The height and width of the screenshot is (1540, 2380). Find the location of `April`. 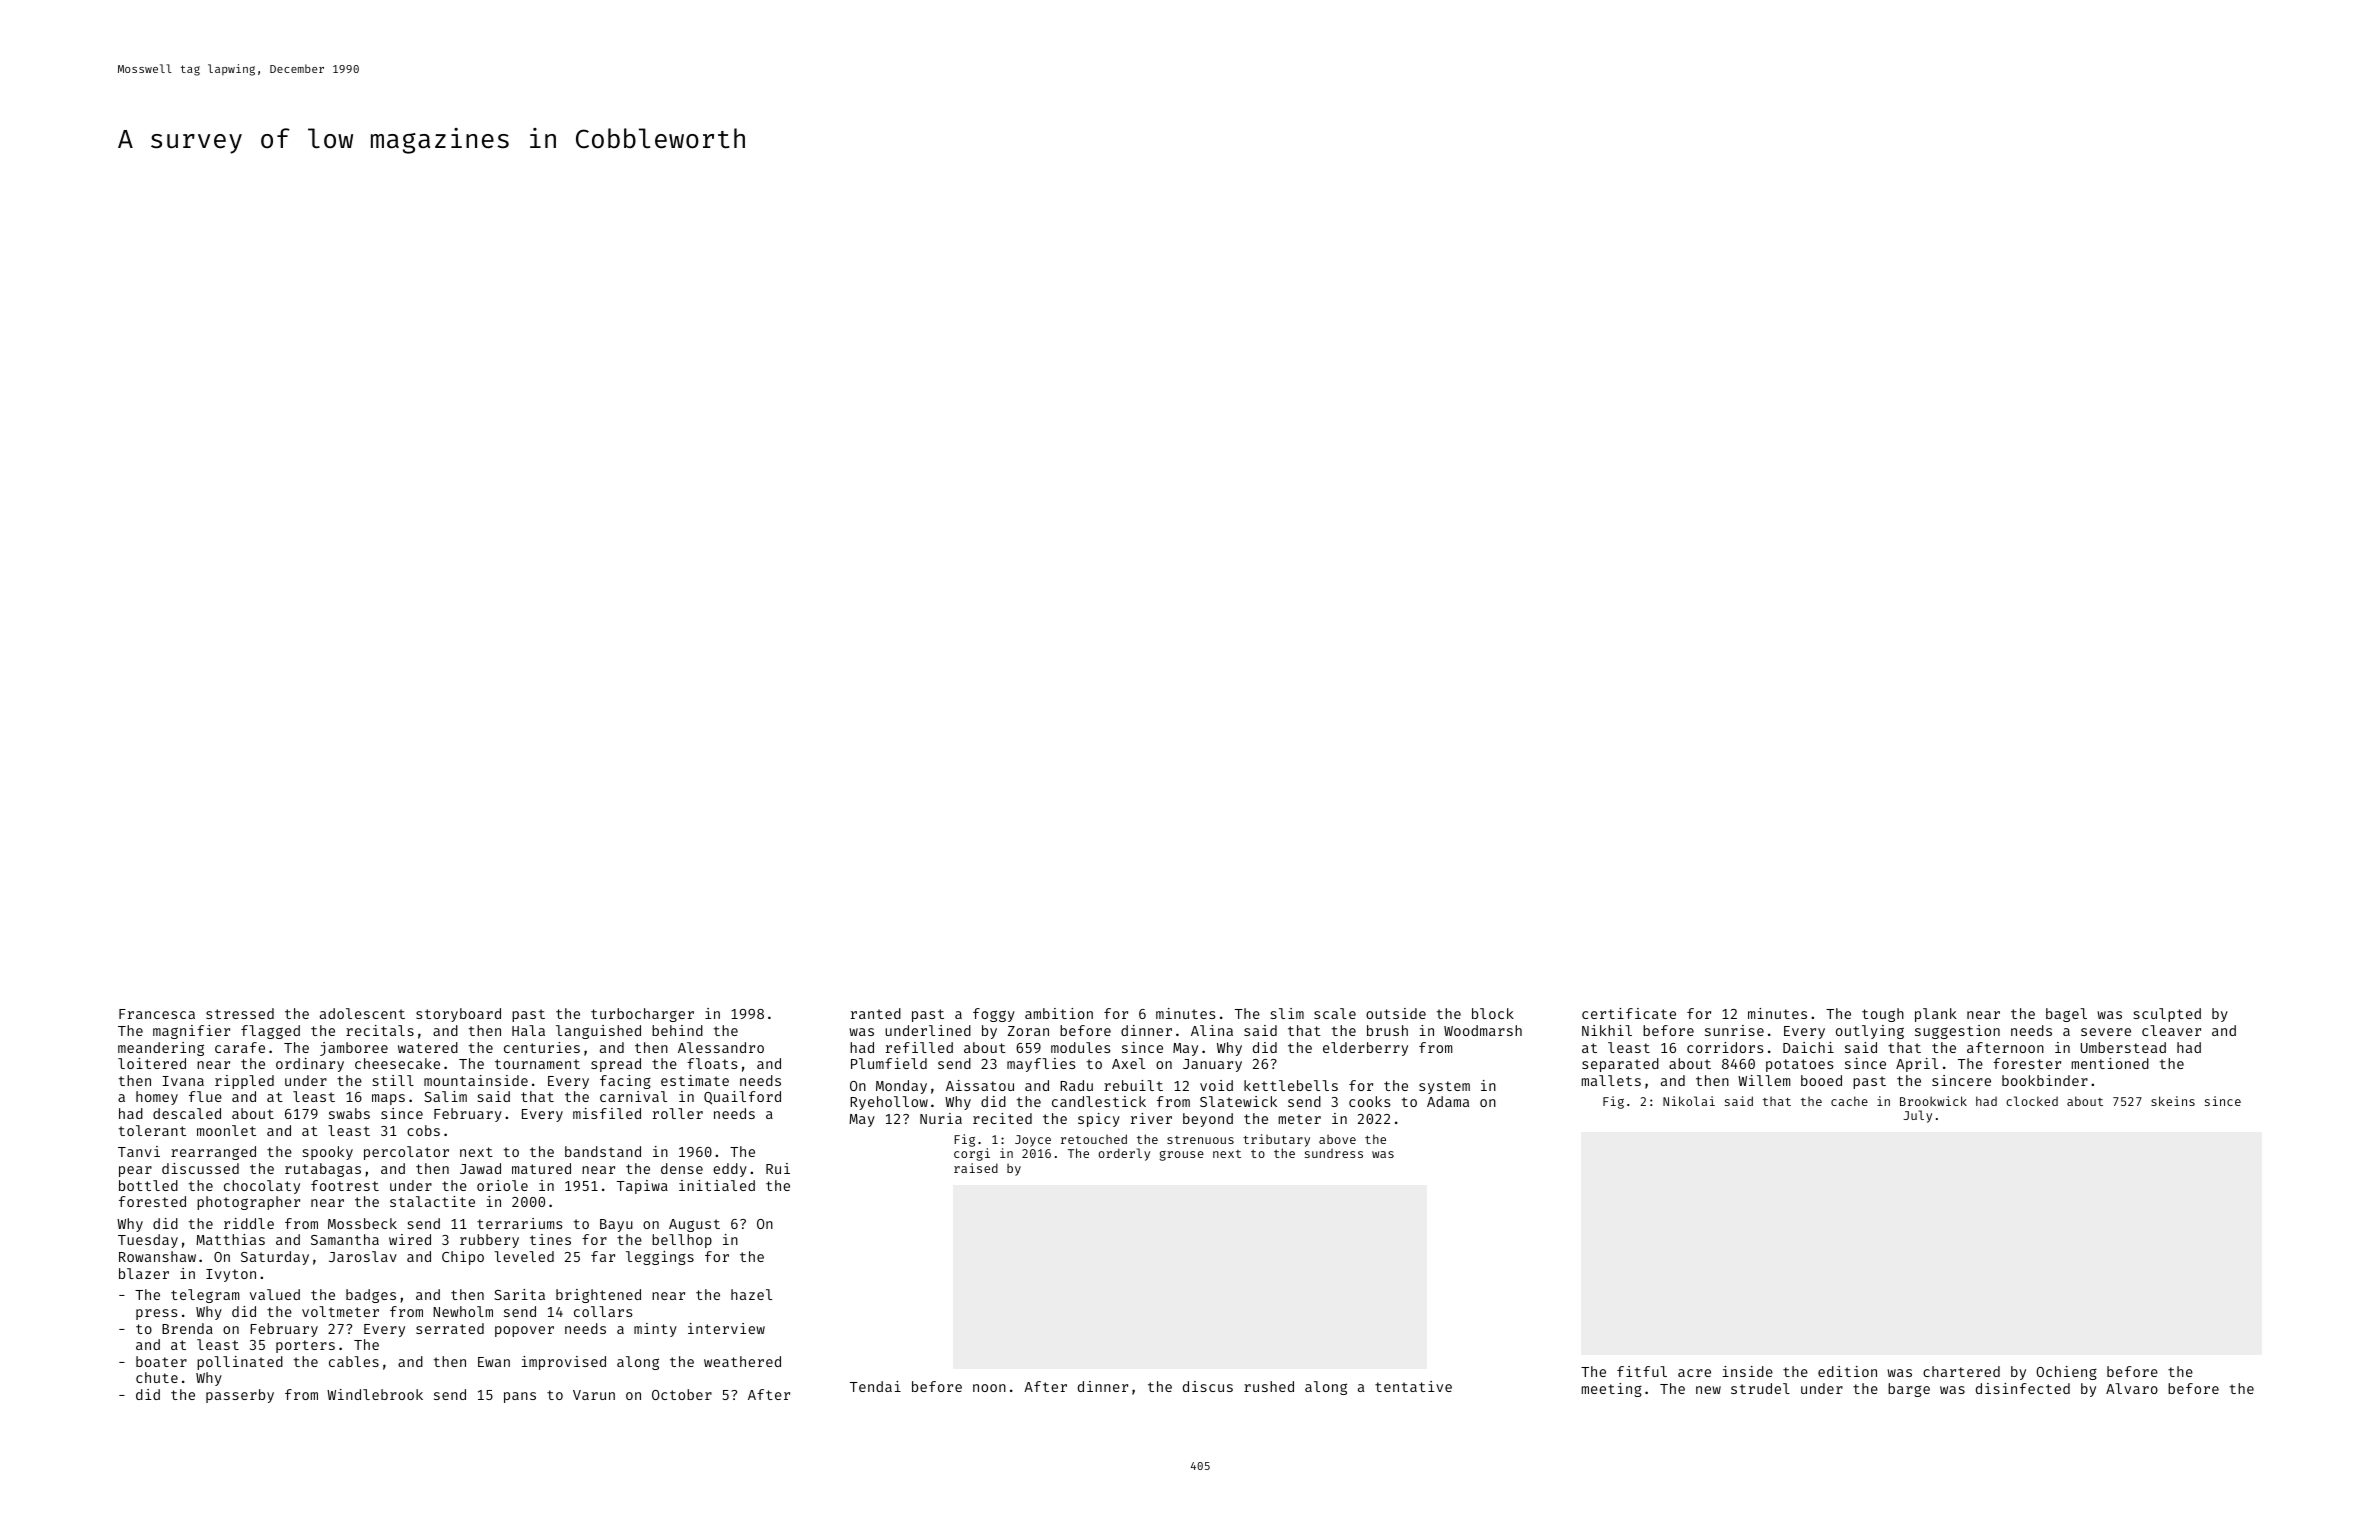

April is located at coordinates (1917, 1065).
